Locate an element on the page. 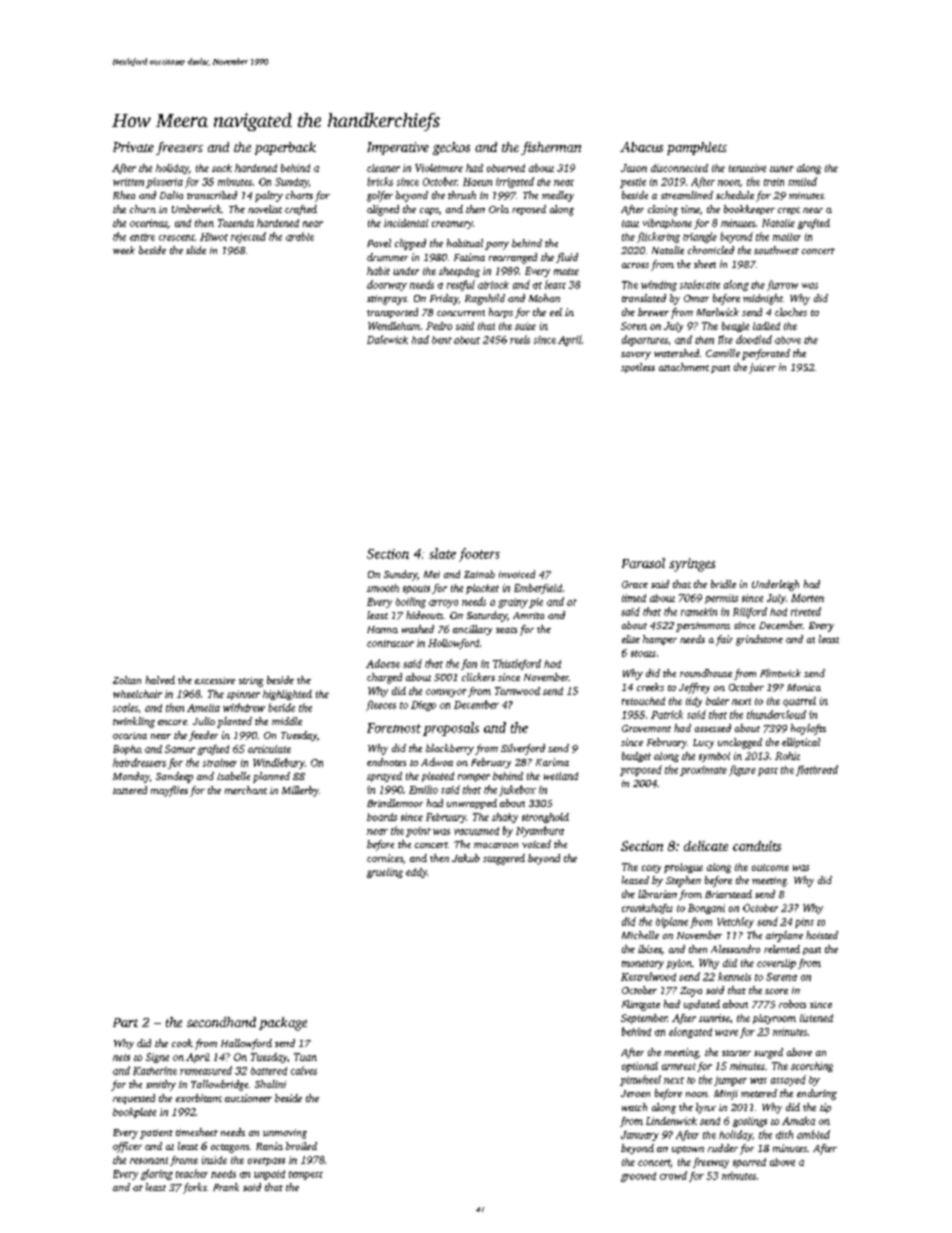  cozy is located at coordinates (651, 869).
